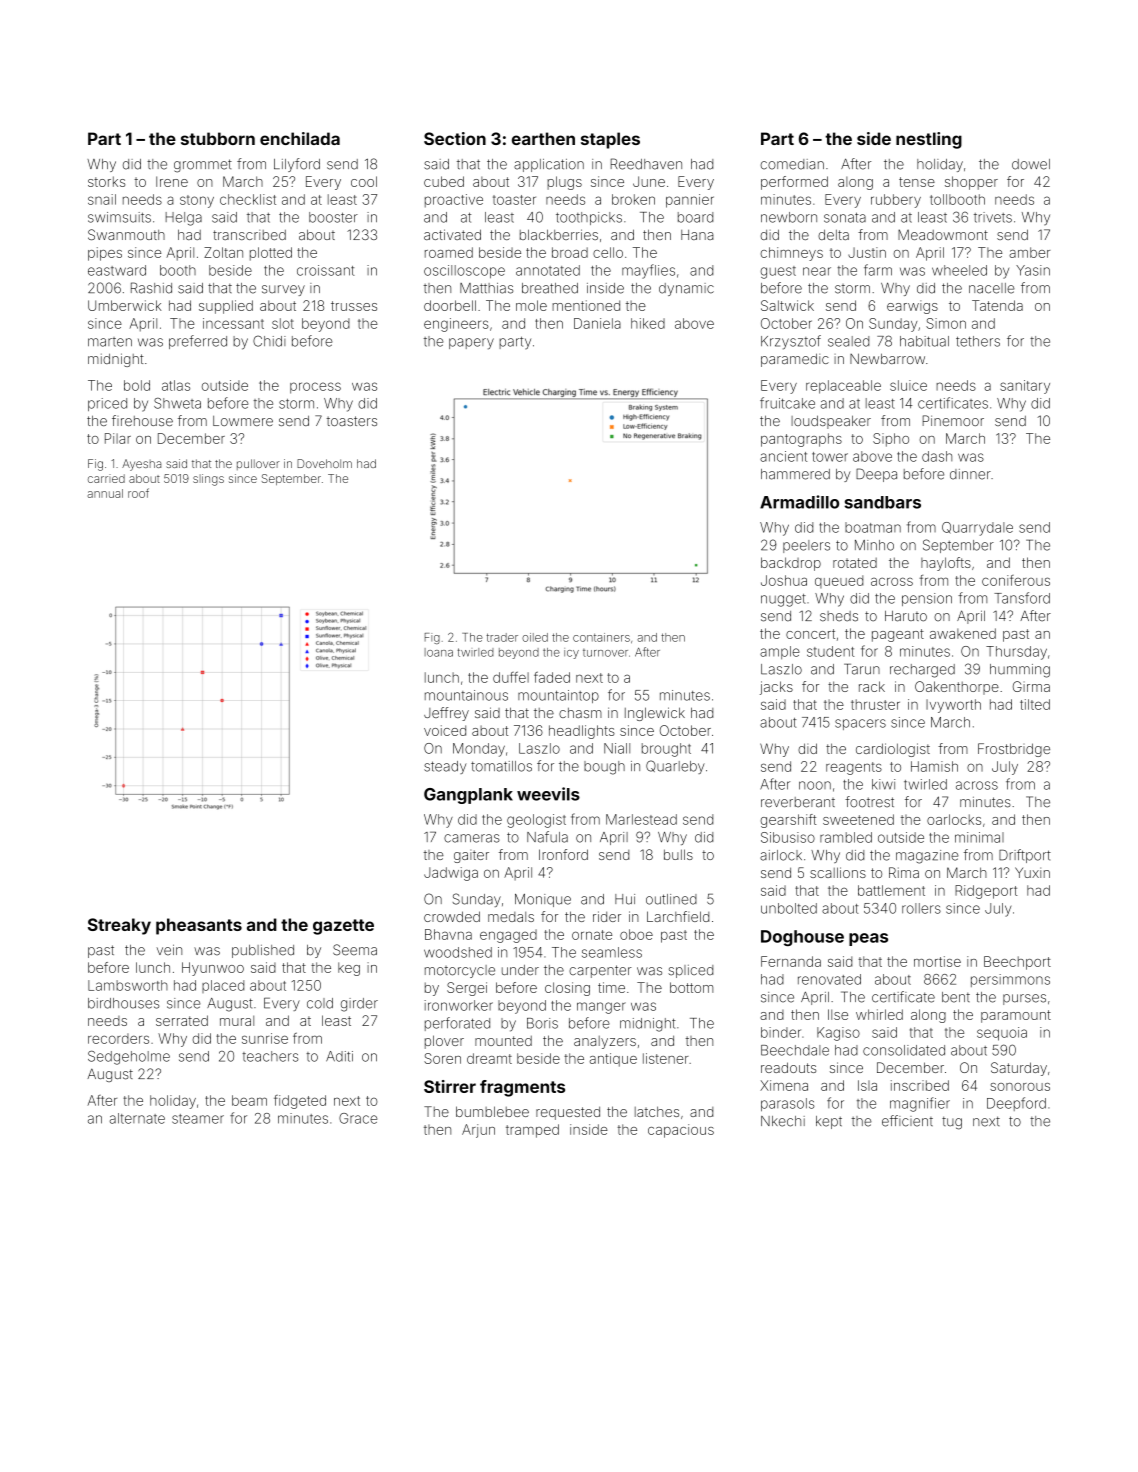  Describe the element at coordinates (678, 916) in the screenshot. I see `Larchfield` at that location.
